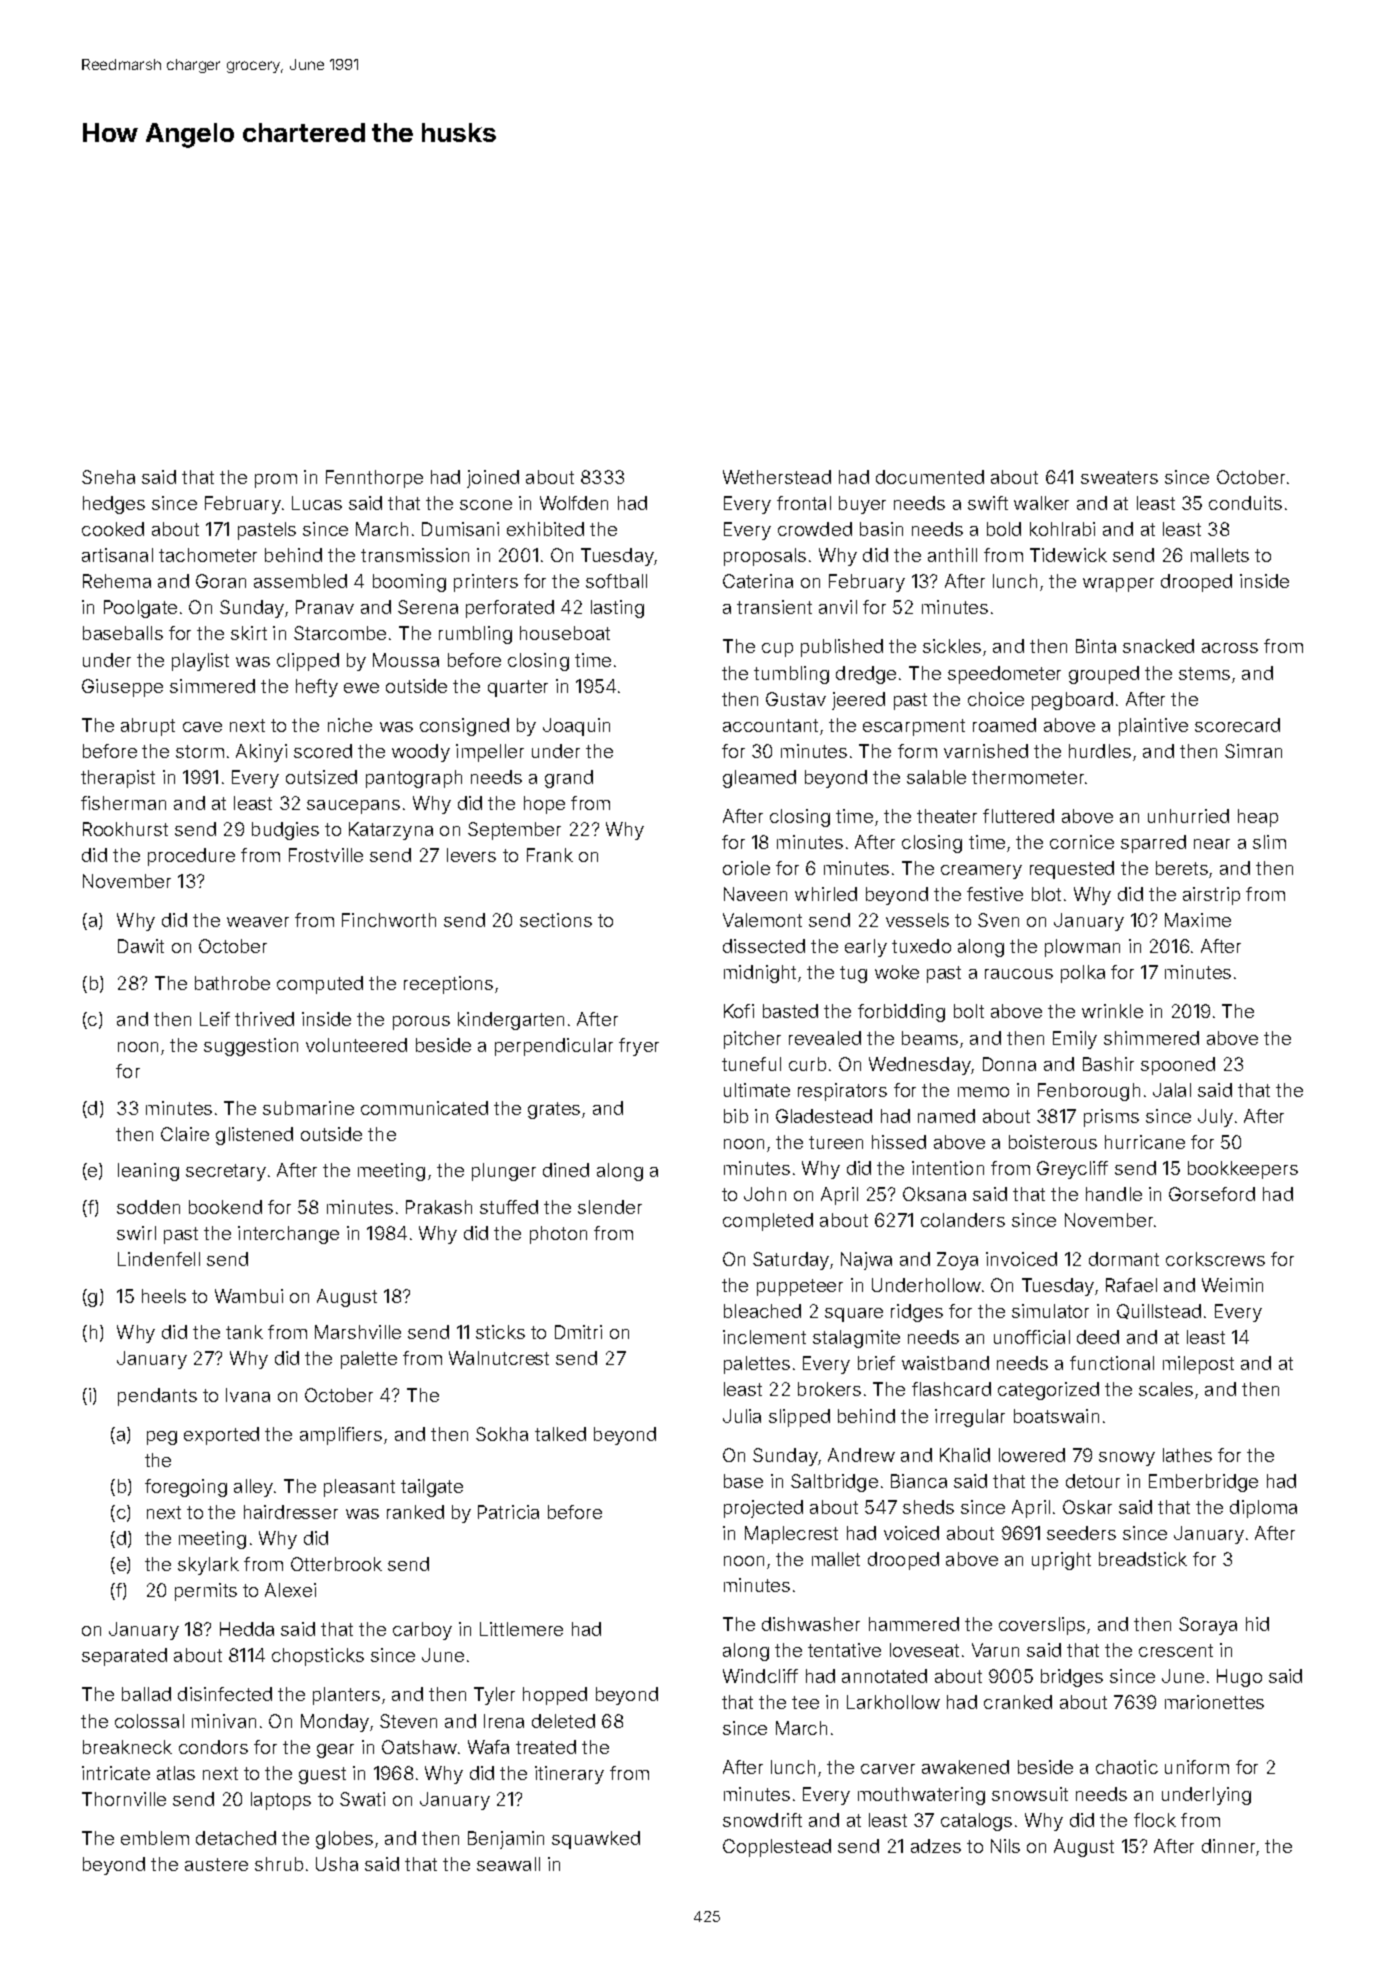  I want to click on Lucas, so click(317, 503).
